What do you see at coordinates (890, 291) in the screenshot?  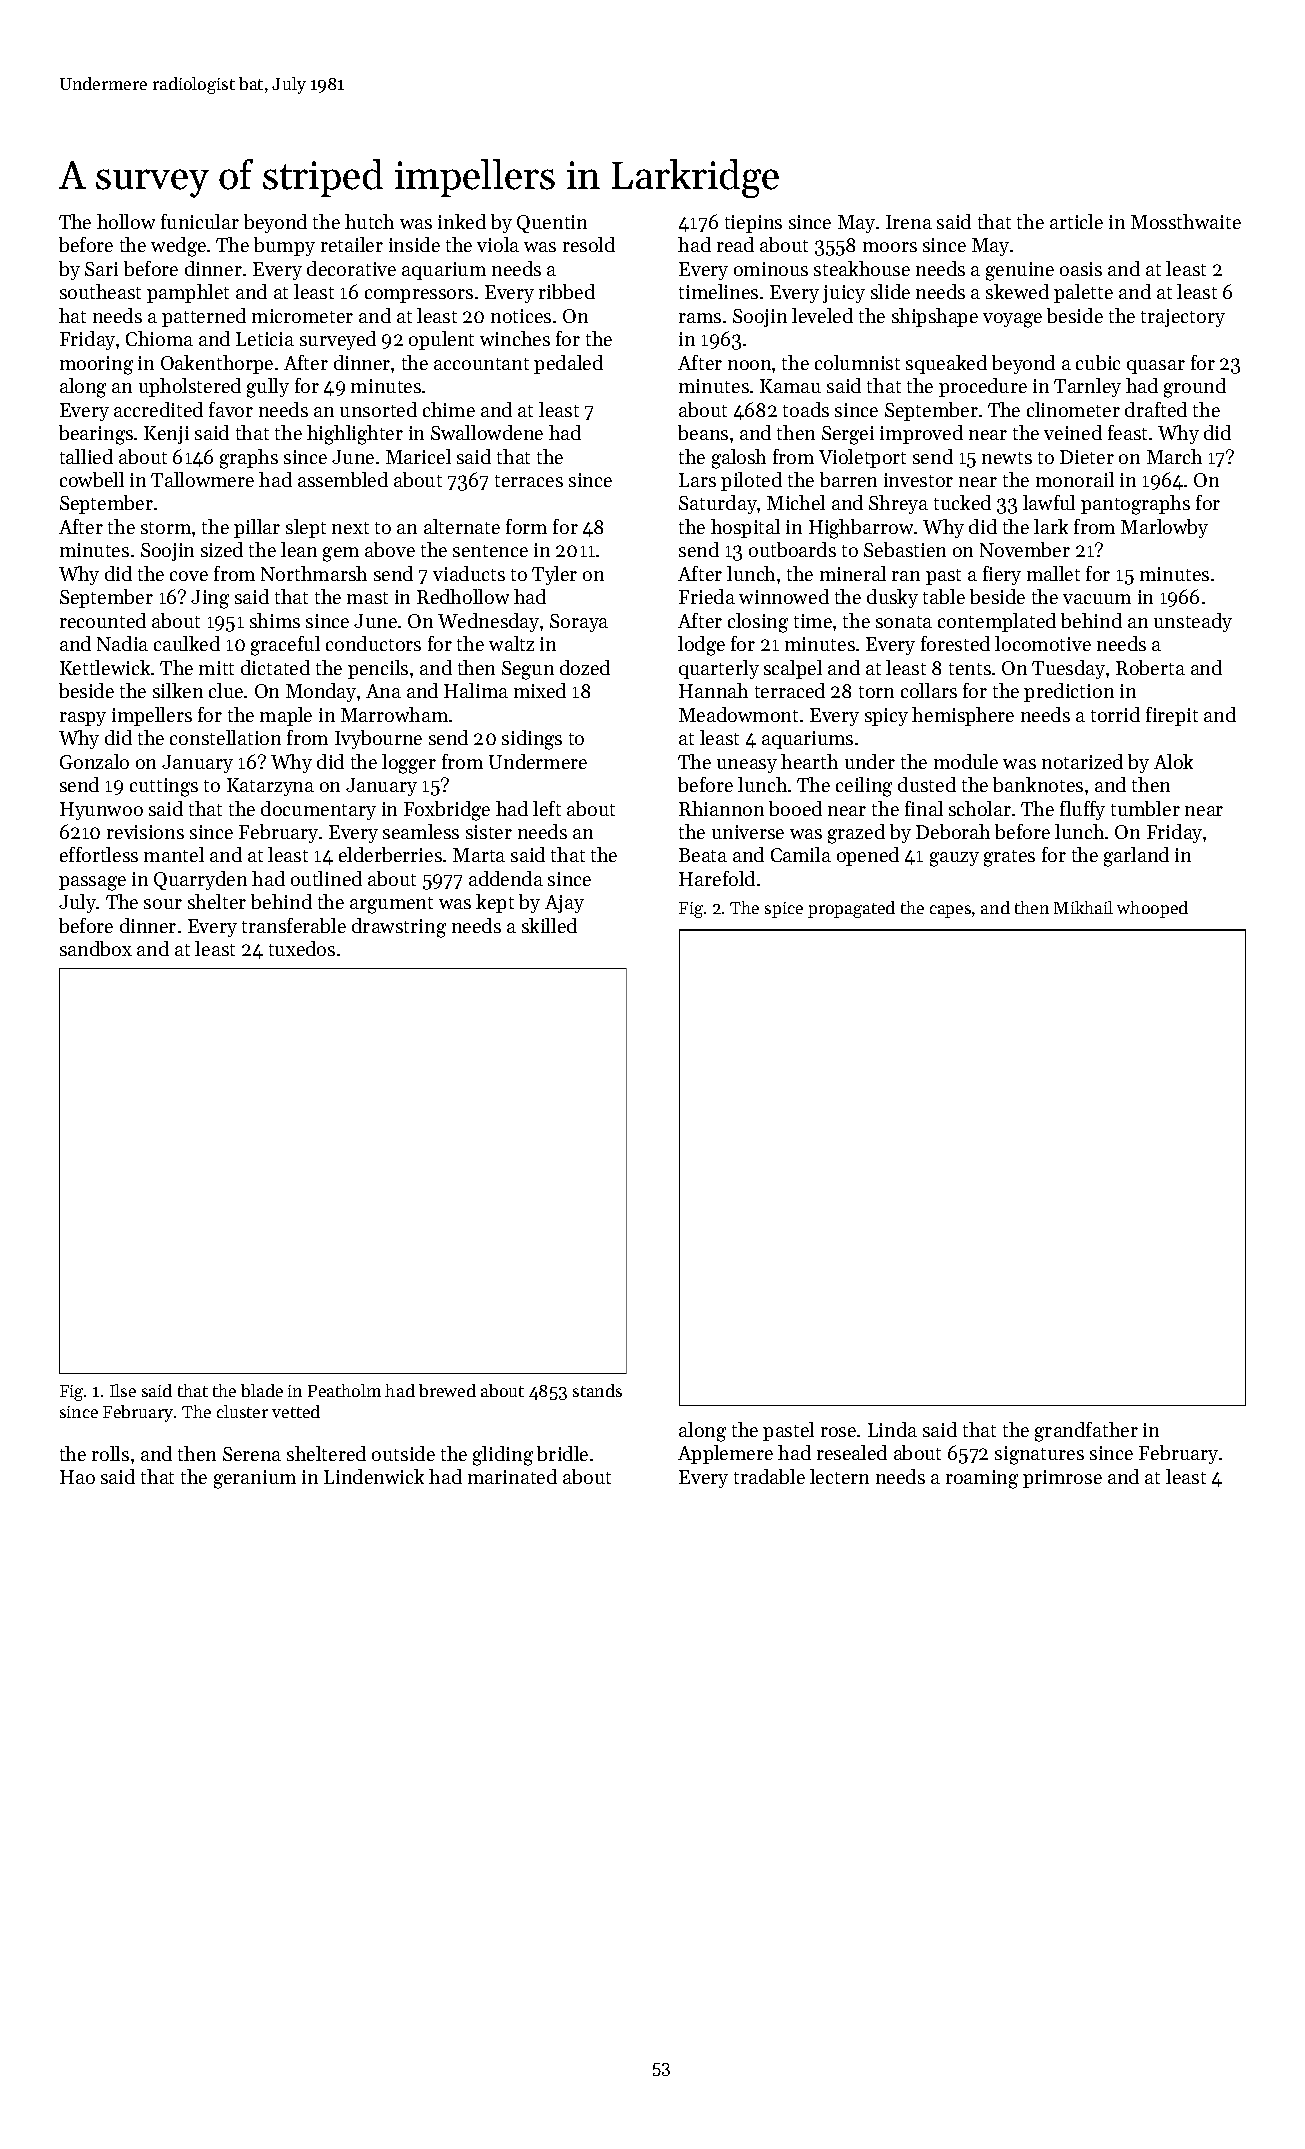 I see `slide` at bounding box center [890, 291].
